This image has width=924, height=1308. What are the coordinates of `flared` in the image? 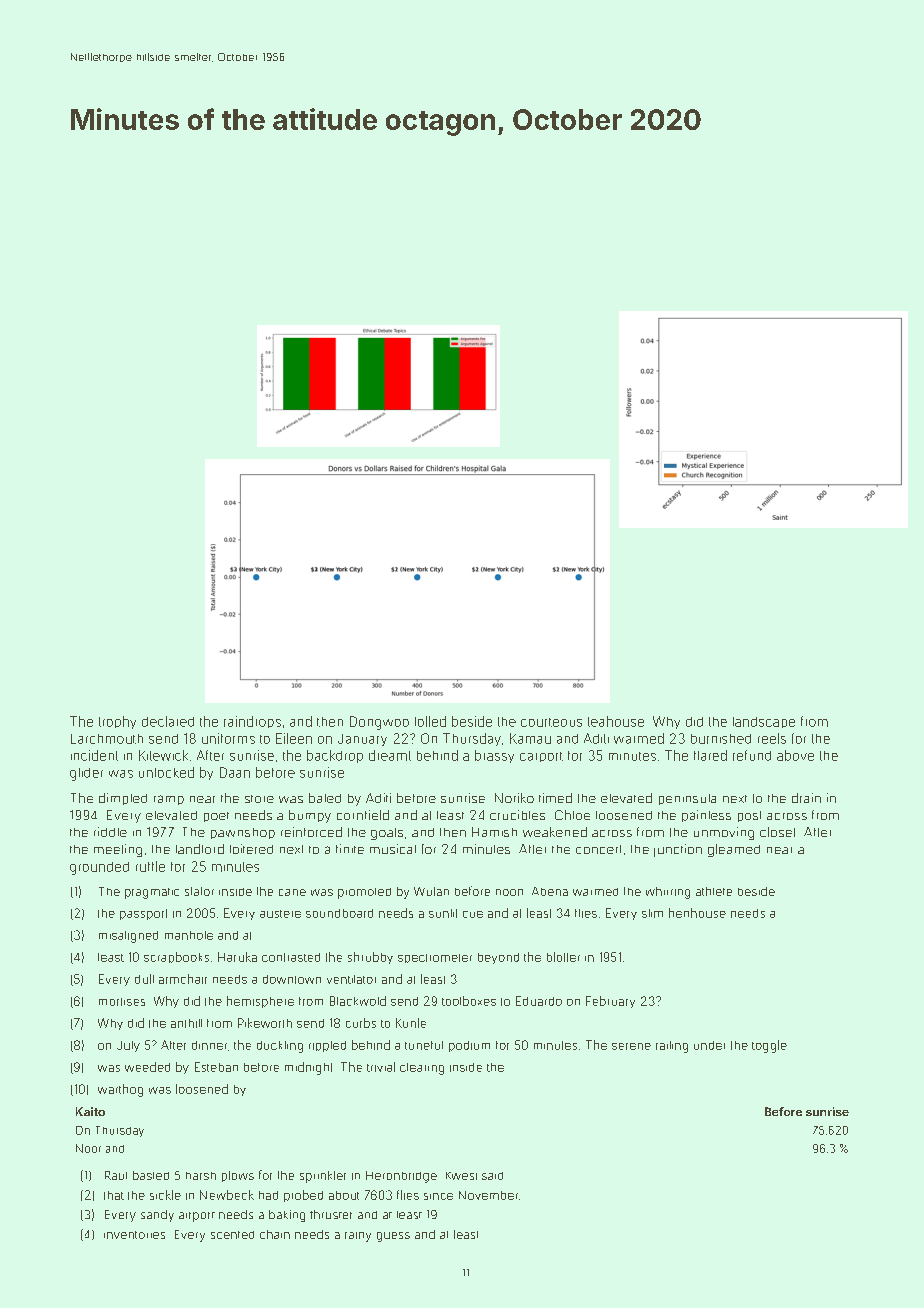 It's located at (710, 755).
